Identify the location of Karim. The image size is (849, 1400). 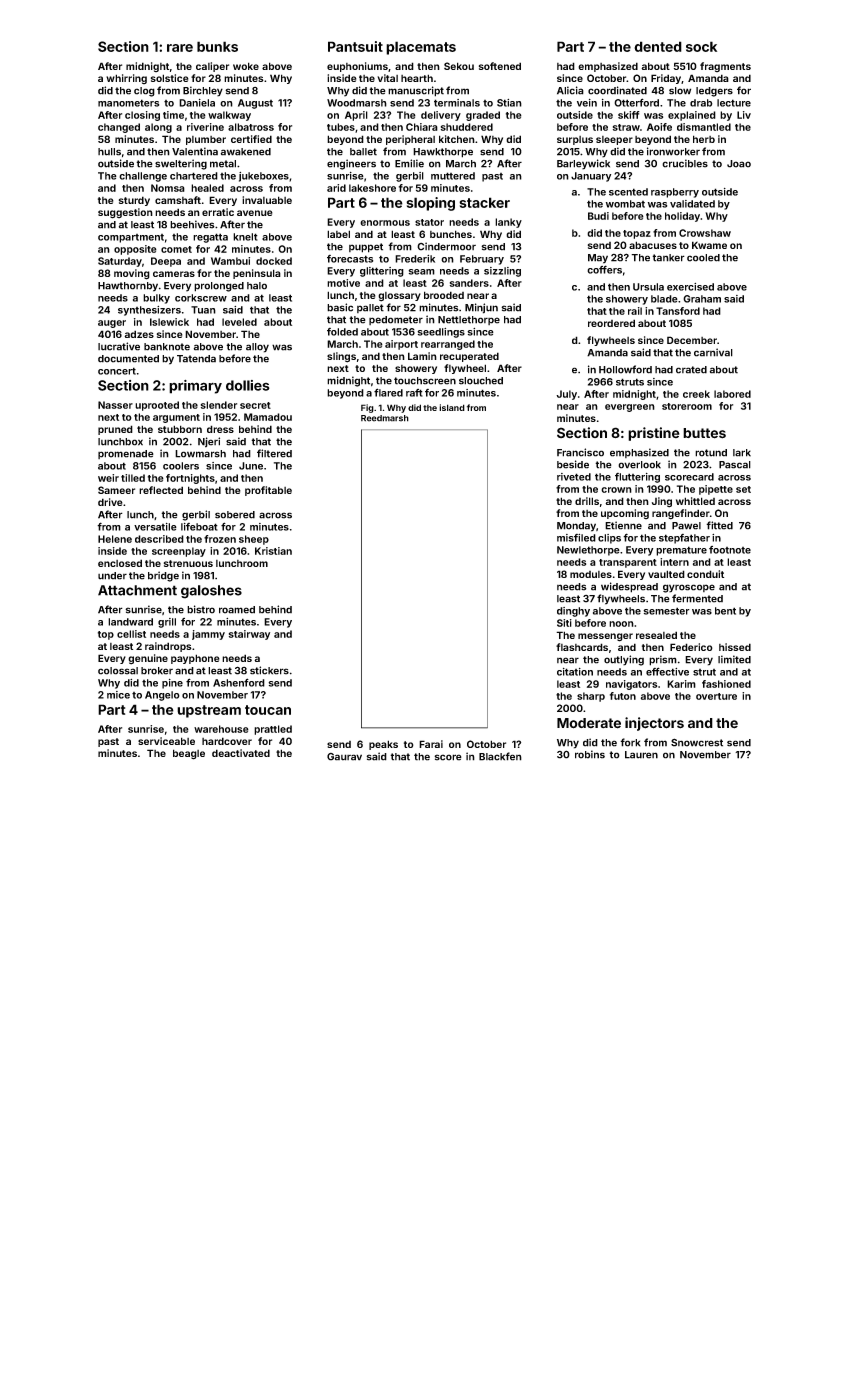
(681, 684).
